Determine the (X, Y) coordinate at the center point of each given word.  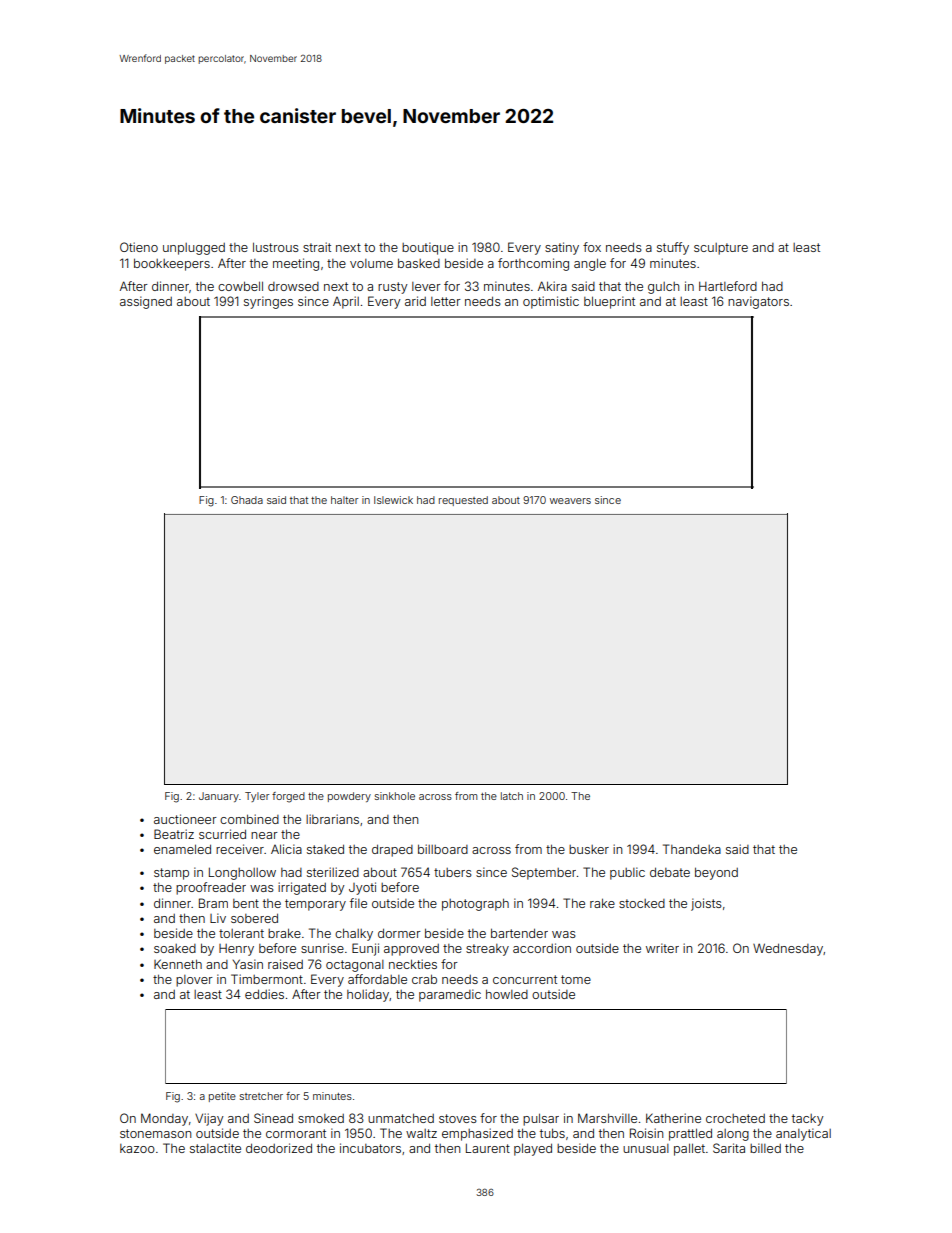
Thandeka (692, 849)
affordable (377, 979)
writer (662, 948)
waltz (421, 1133)
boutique (428, 248)
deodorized (279, 1148)
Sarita (729, 1148)
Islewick (393, 500)
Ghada (247, 500)
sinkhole (395, 796)
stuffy (673, 248)
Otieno (139, 247)
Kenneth (178, 964)
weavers (570, 501)
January (219, 797)
